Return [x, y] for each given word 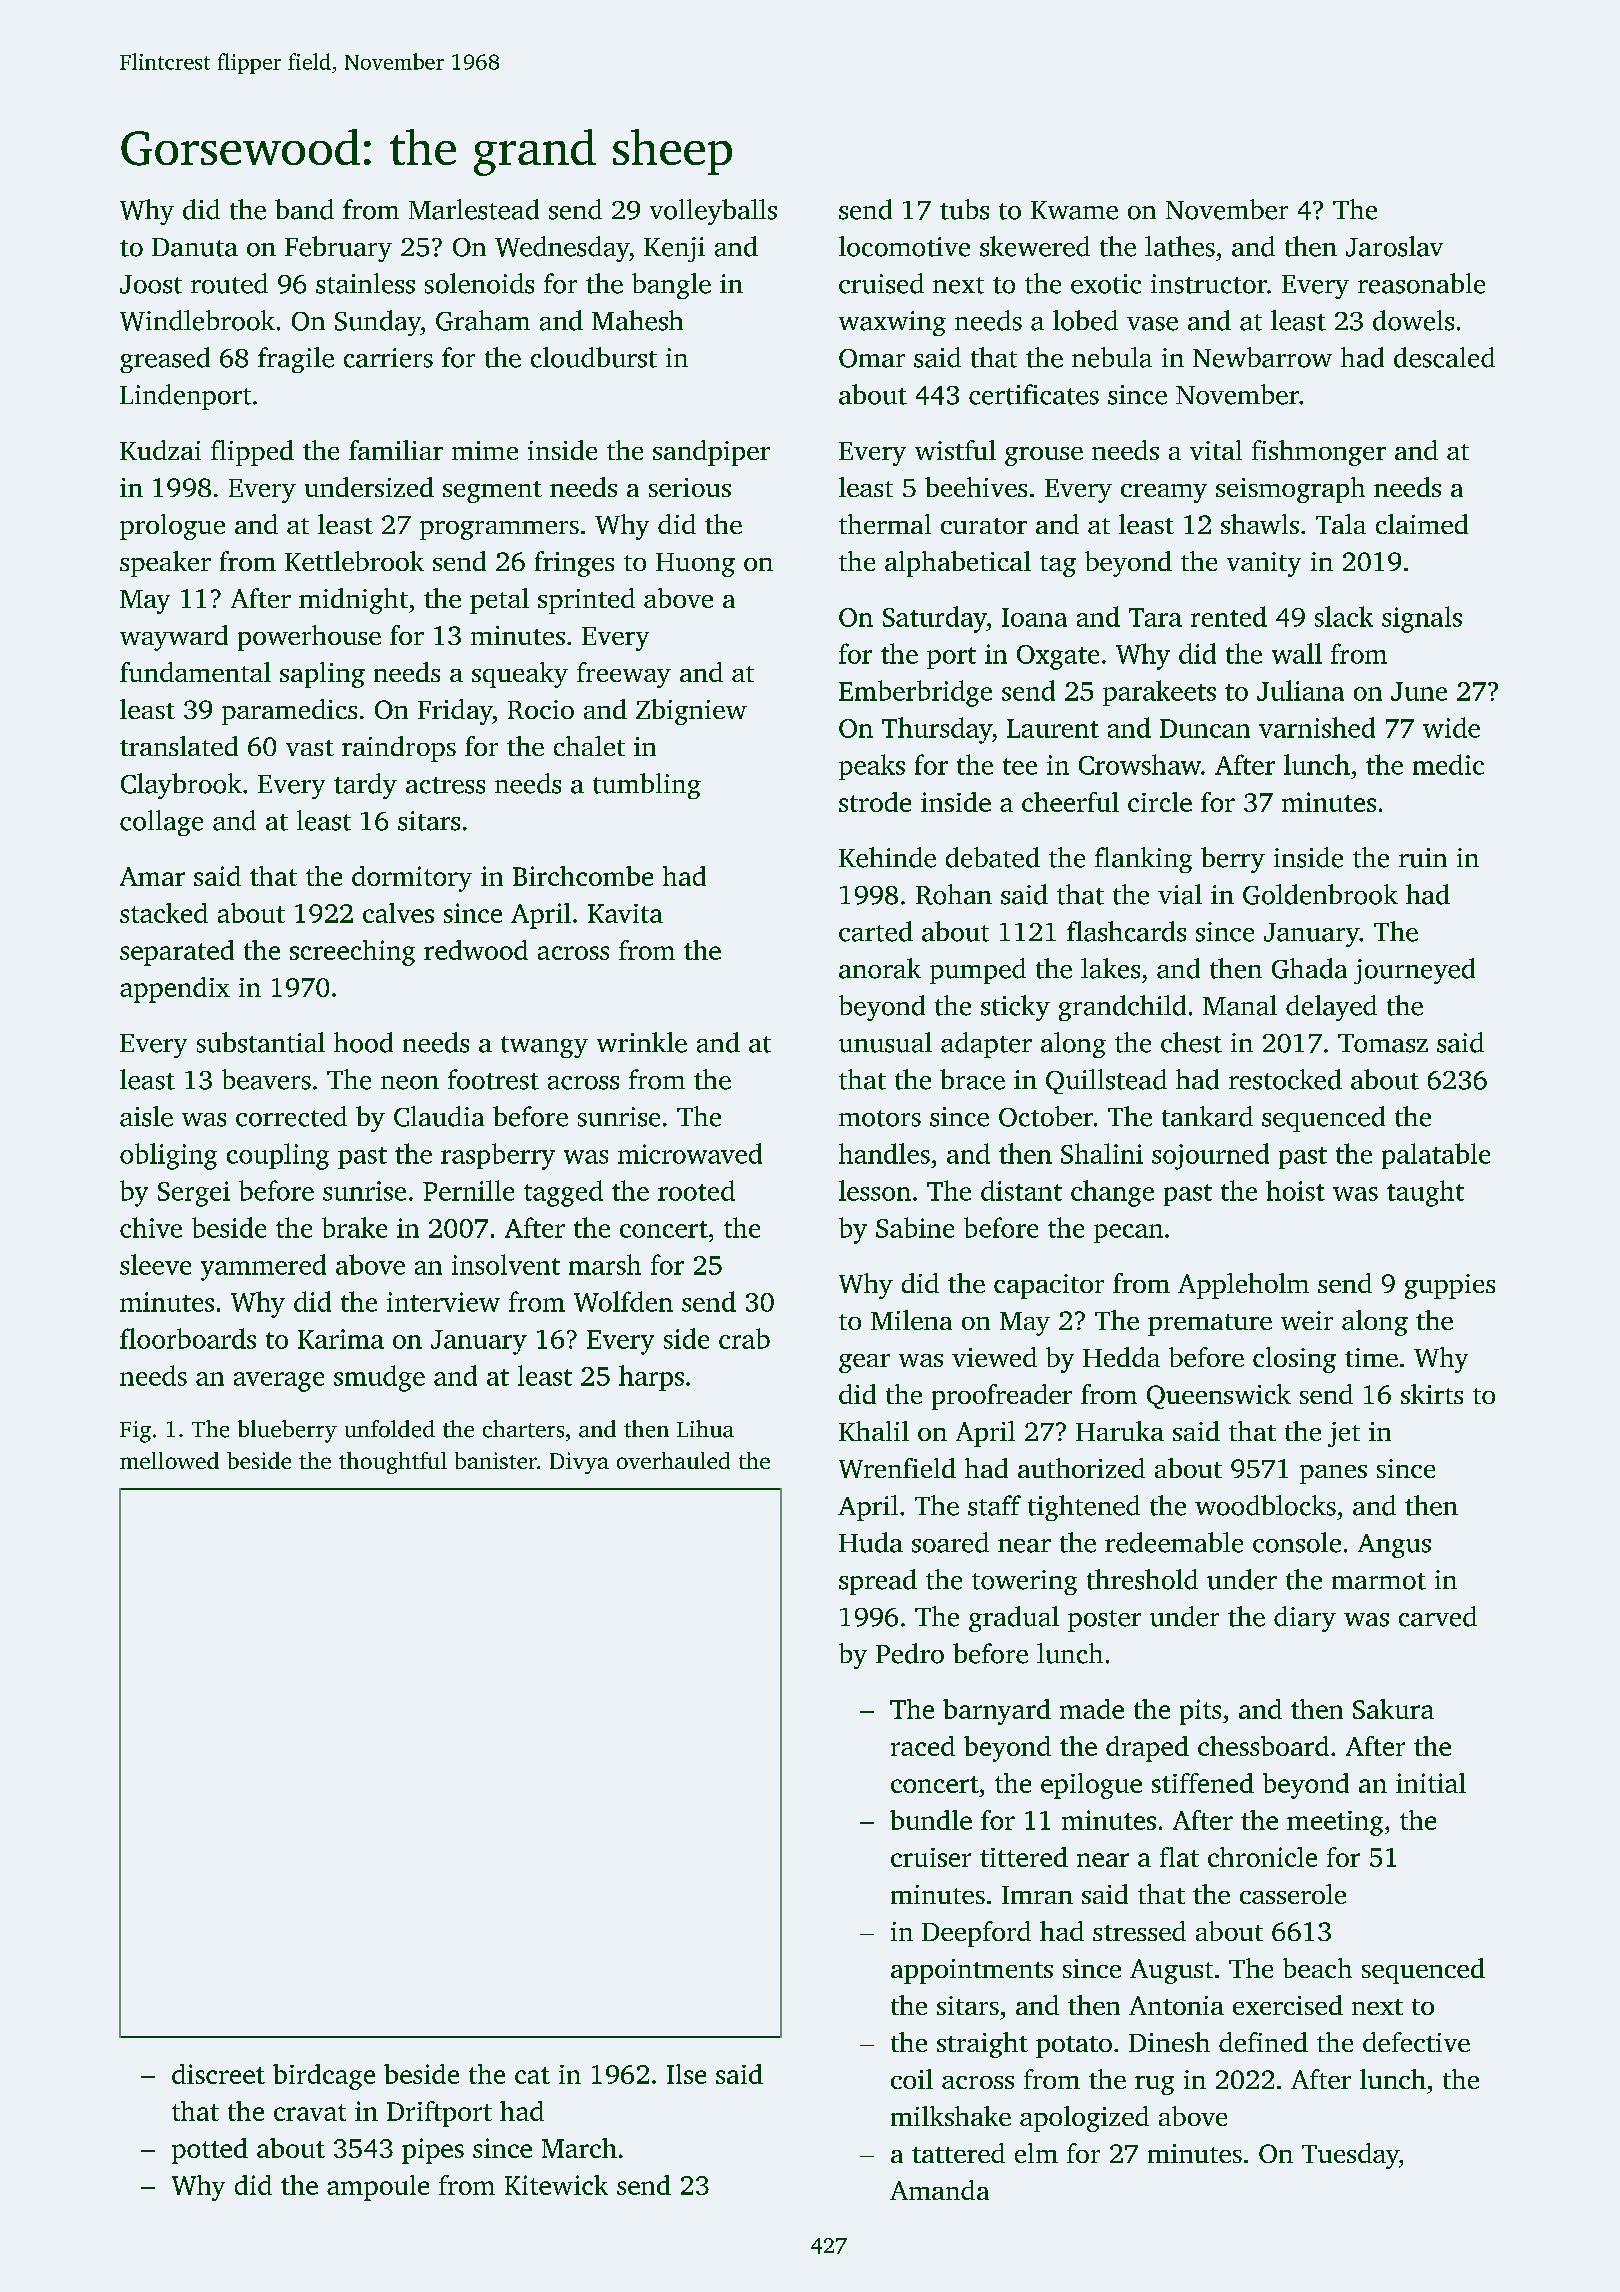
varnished [1317, 727]
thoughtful [393, 1463]
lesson [875, 1190]
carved [1438, 1616]
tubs [964, 209]
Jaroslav [1394, 246]
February [338, 249]
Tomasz [1383, 1043]
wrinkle [642, 1042]
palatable [1436, 1156]
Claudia [439, 1116]
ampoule [378, 2188]
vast [310, 748]
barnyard [997, 1712]
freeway [624, 675]
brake [354, 1227]
